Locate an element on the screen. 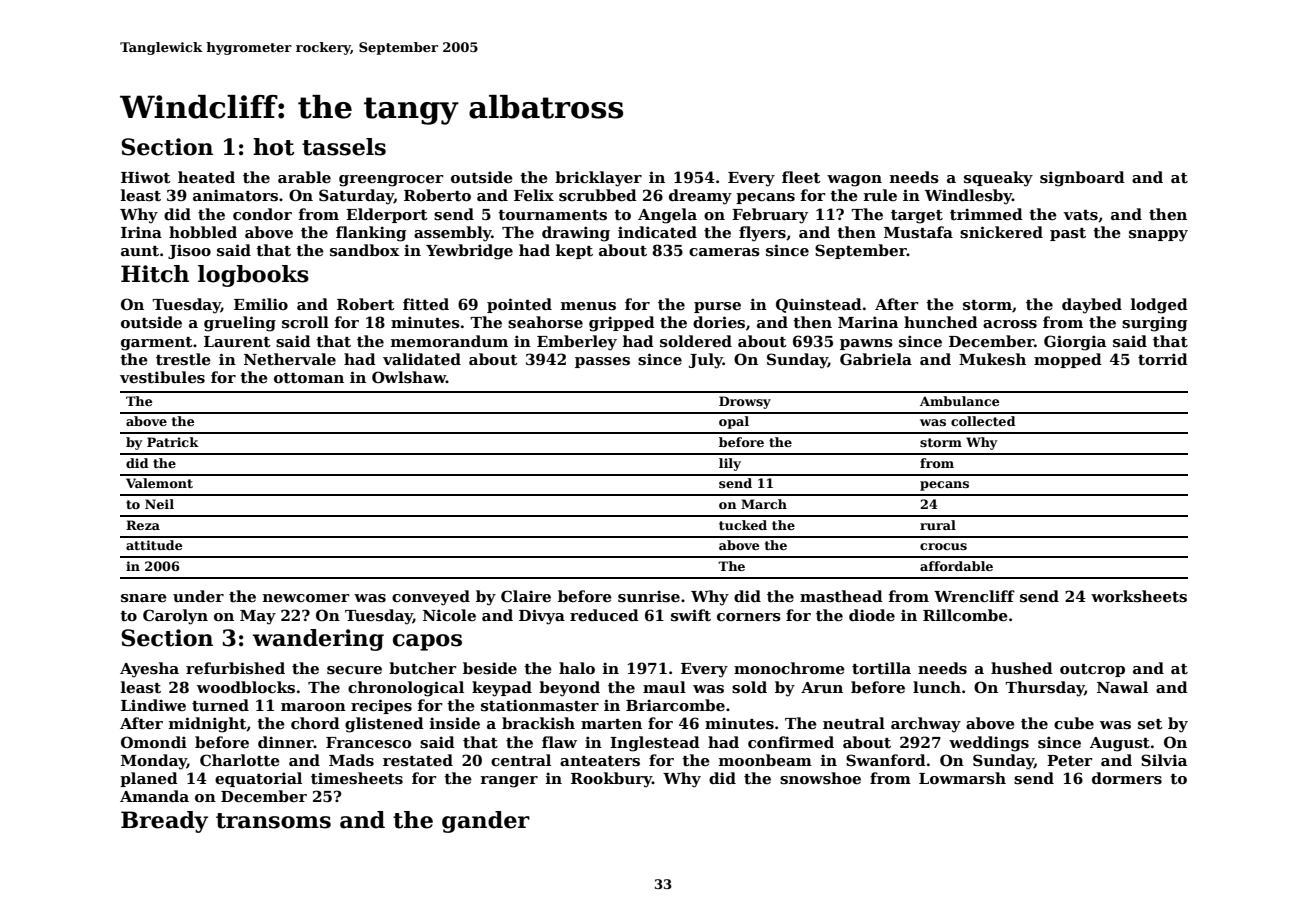 This screenshot has width=1308, height=924. bricklayer is located at coordinates (598, 179).
